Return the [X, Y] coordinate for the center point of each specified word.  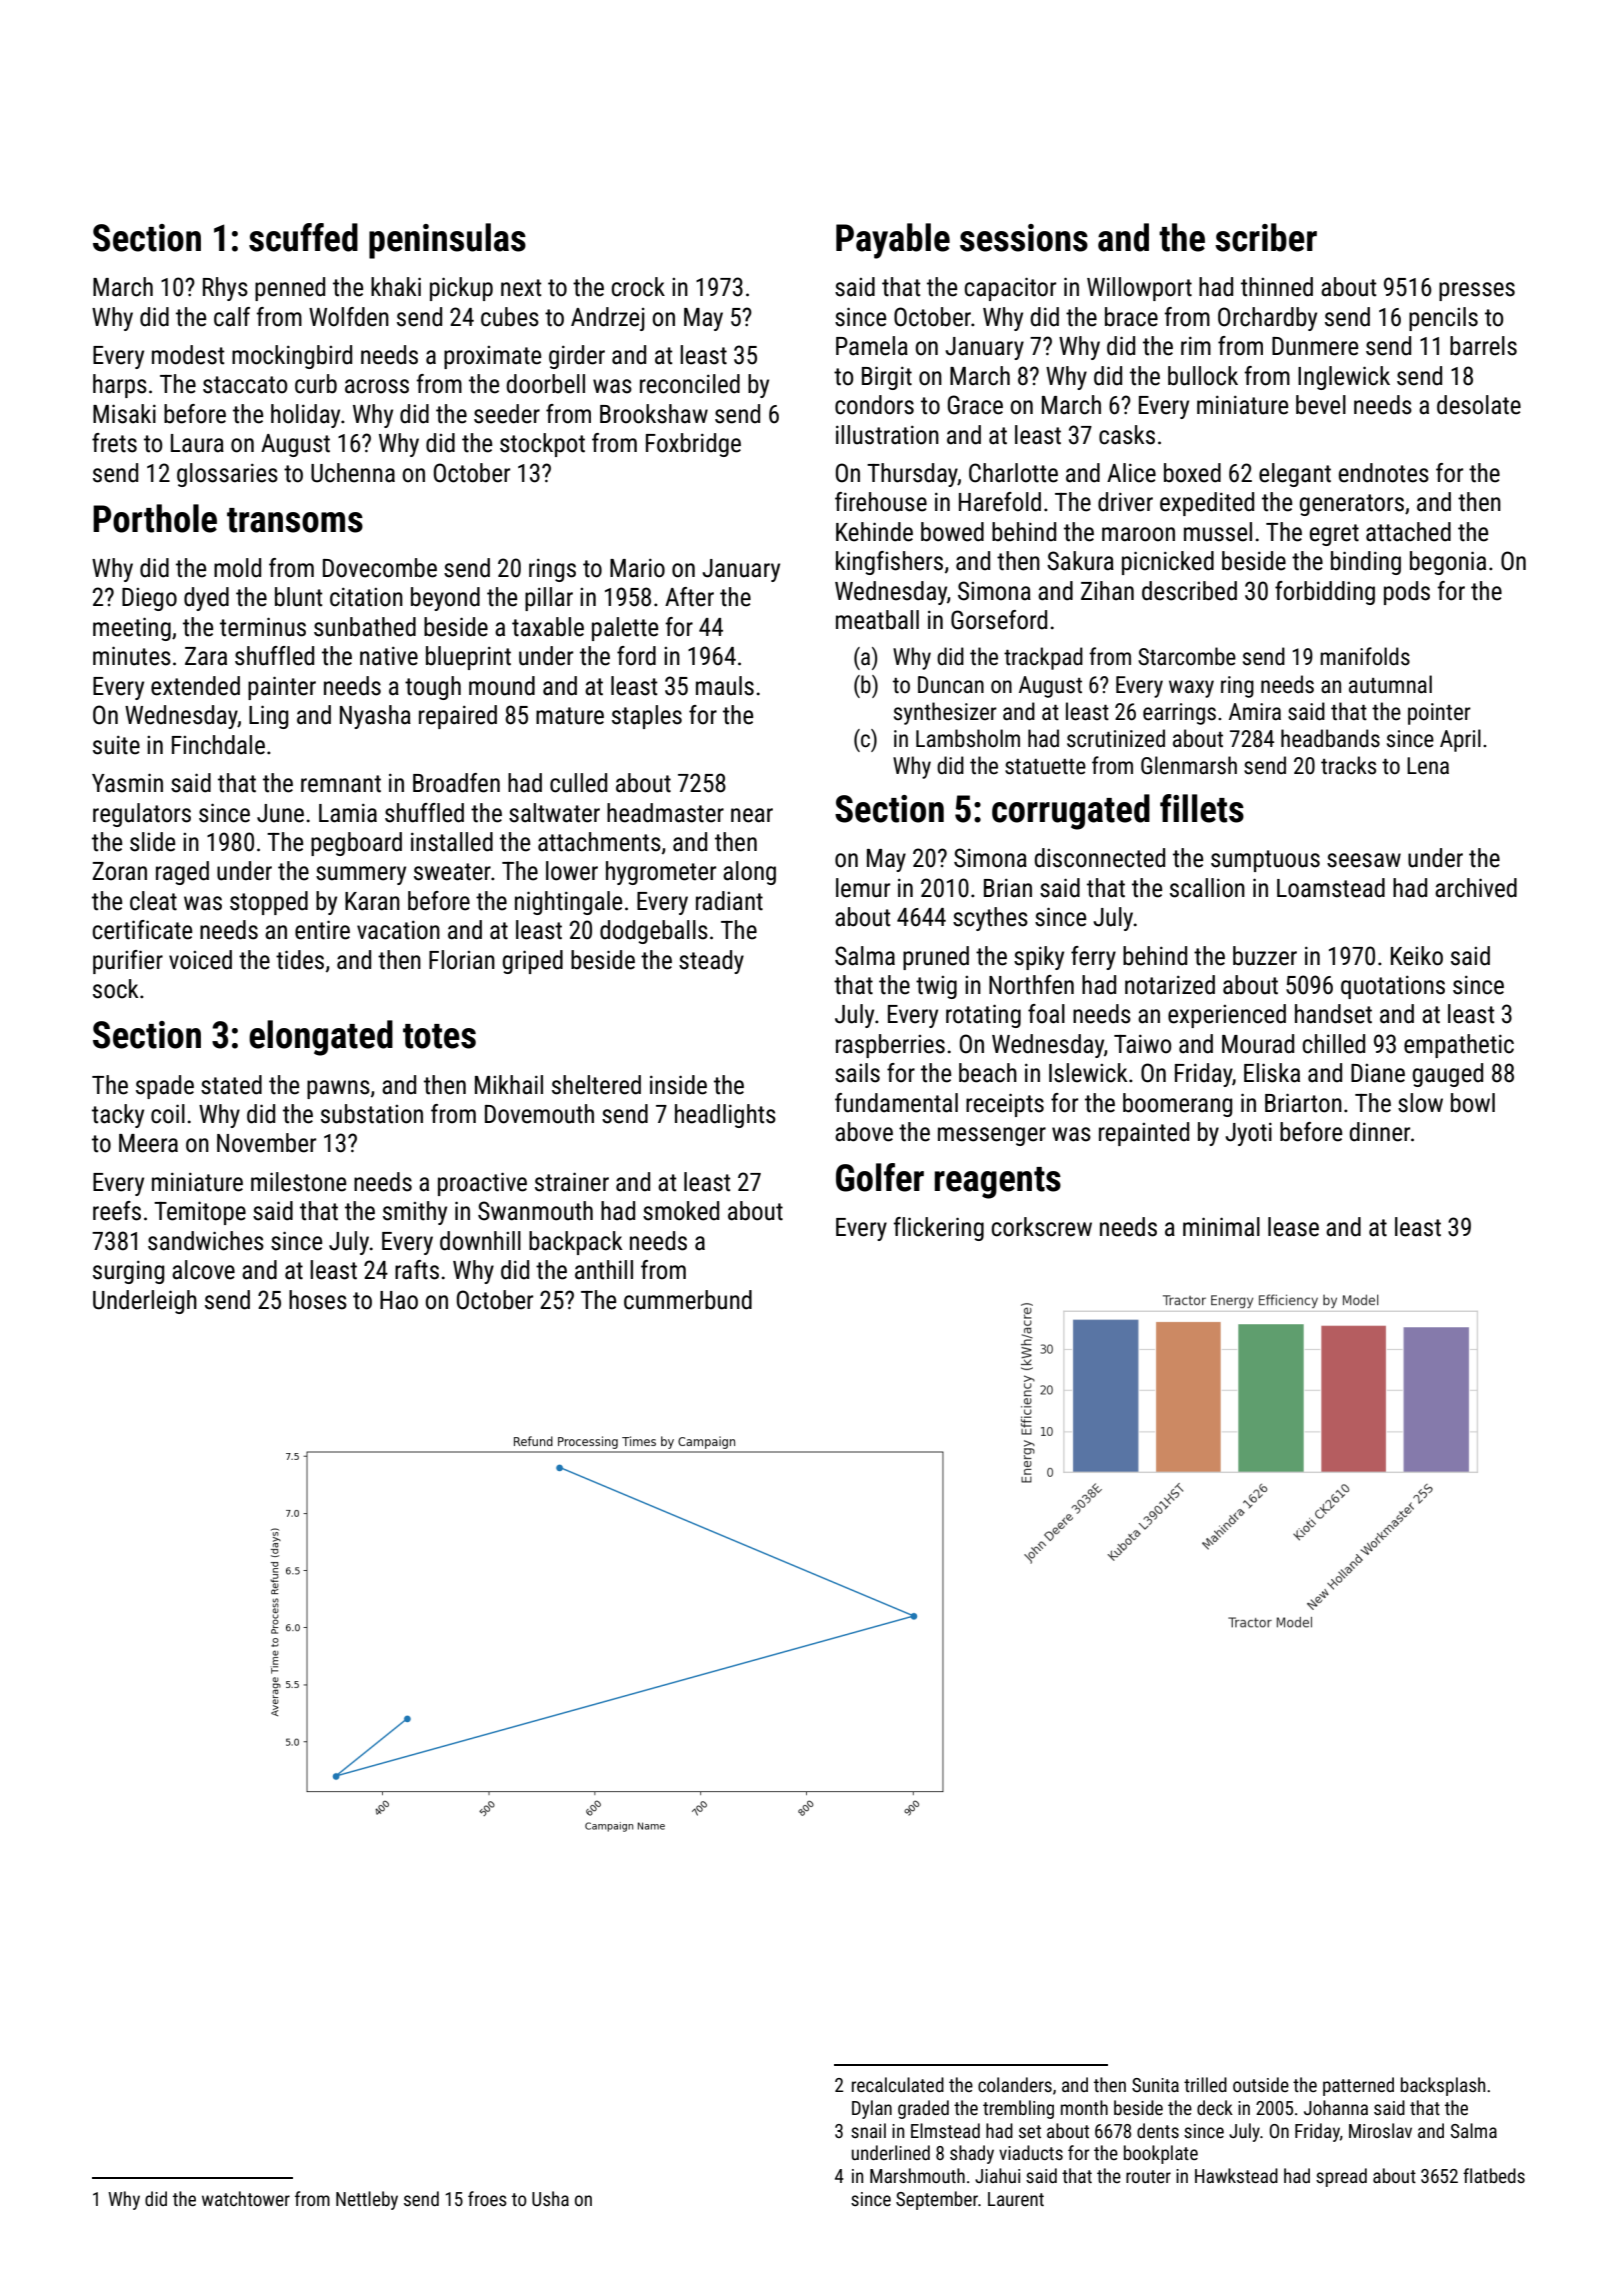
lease [1293, 1227]
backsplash [1443, 2086]
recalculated [898, 2084]
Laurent [1016, 2199]
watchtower [246, 2198]
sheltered [596, 1085]
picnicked [1168, 563]
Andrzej [608, 319]
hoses [318, 1300]
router [1148, 2176]
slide [152, 842]
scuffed [303, 237]
